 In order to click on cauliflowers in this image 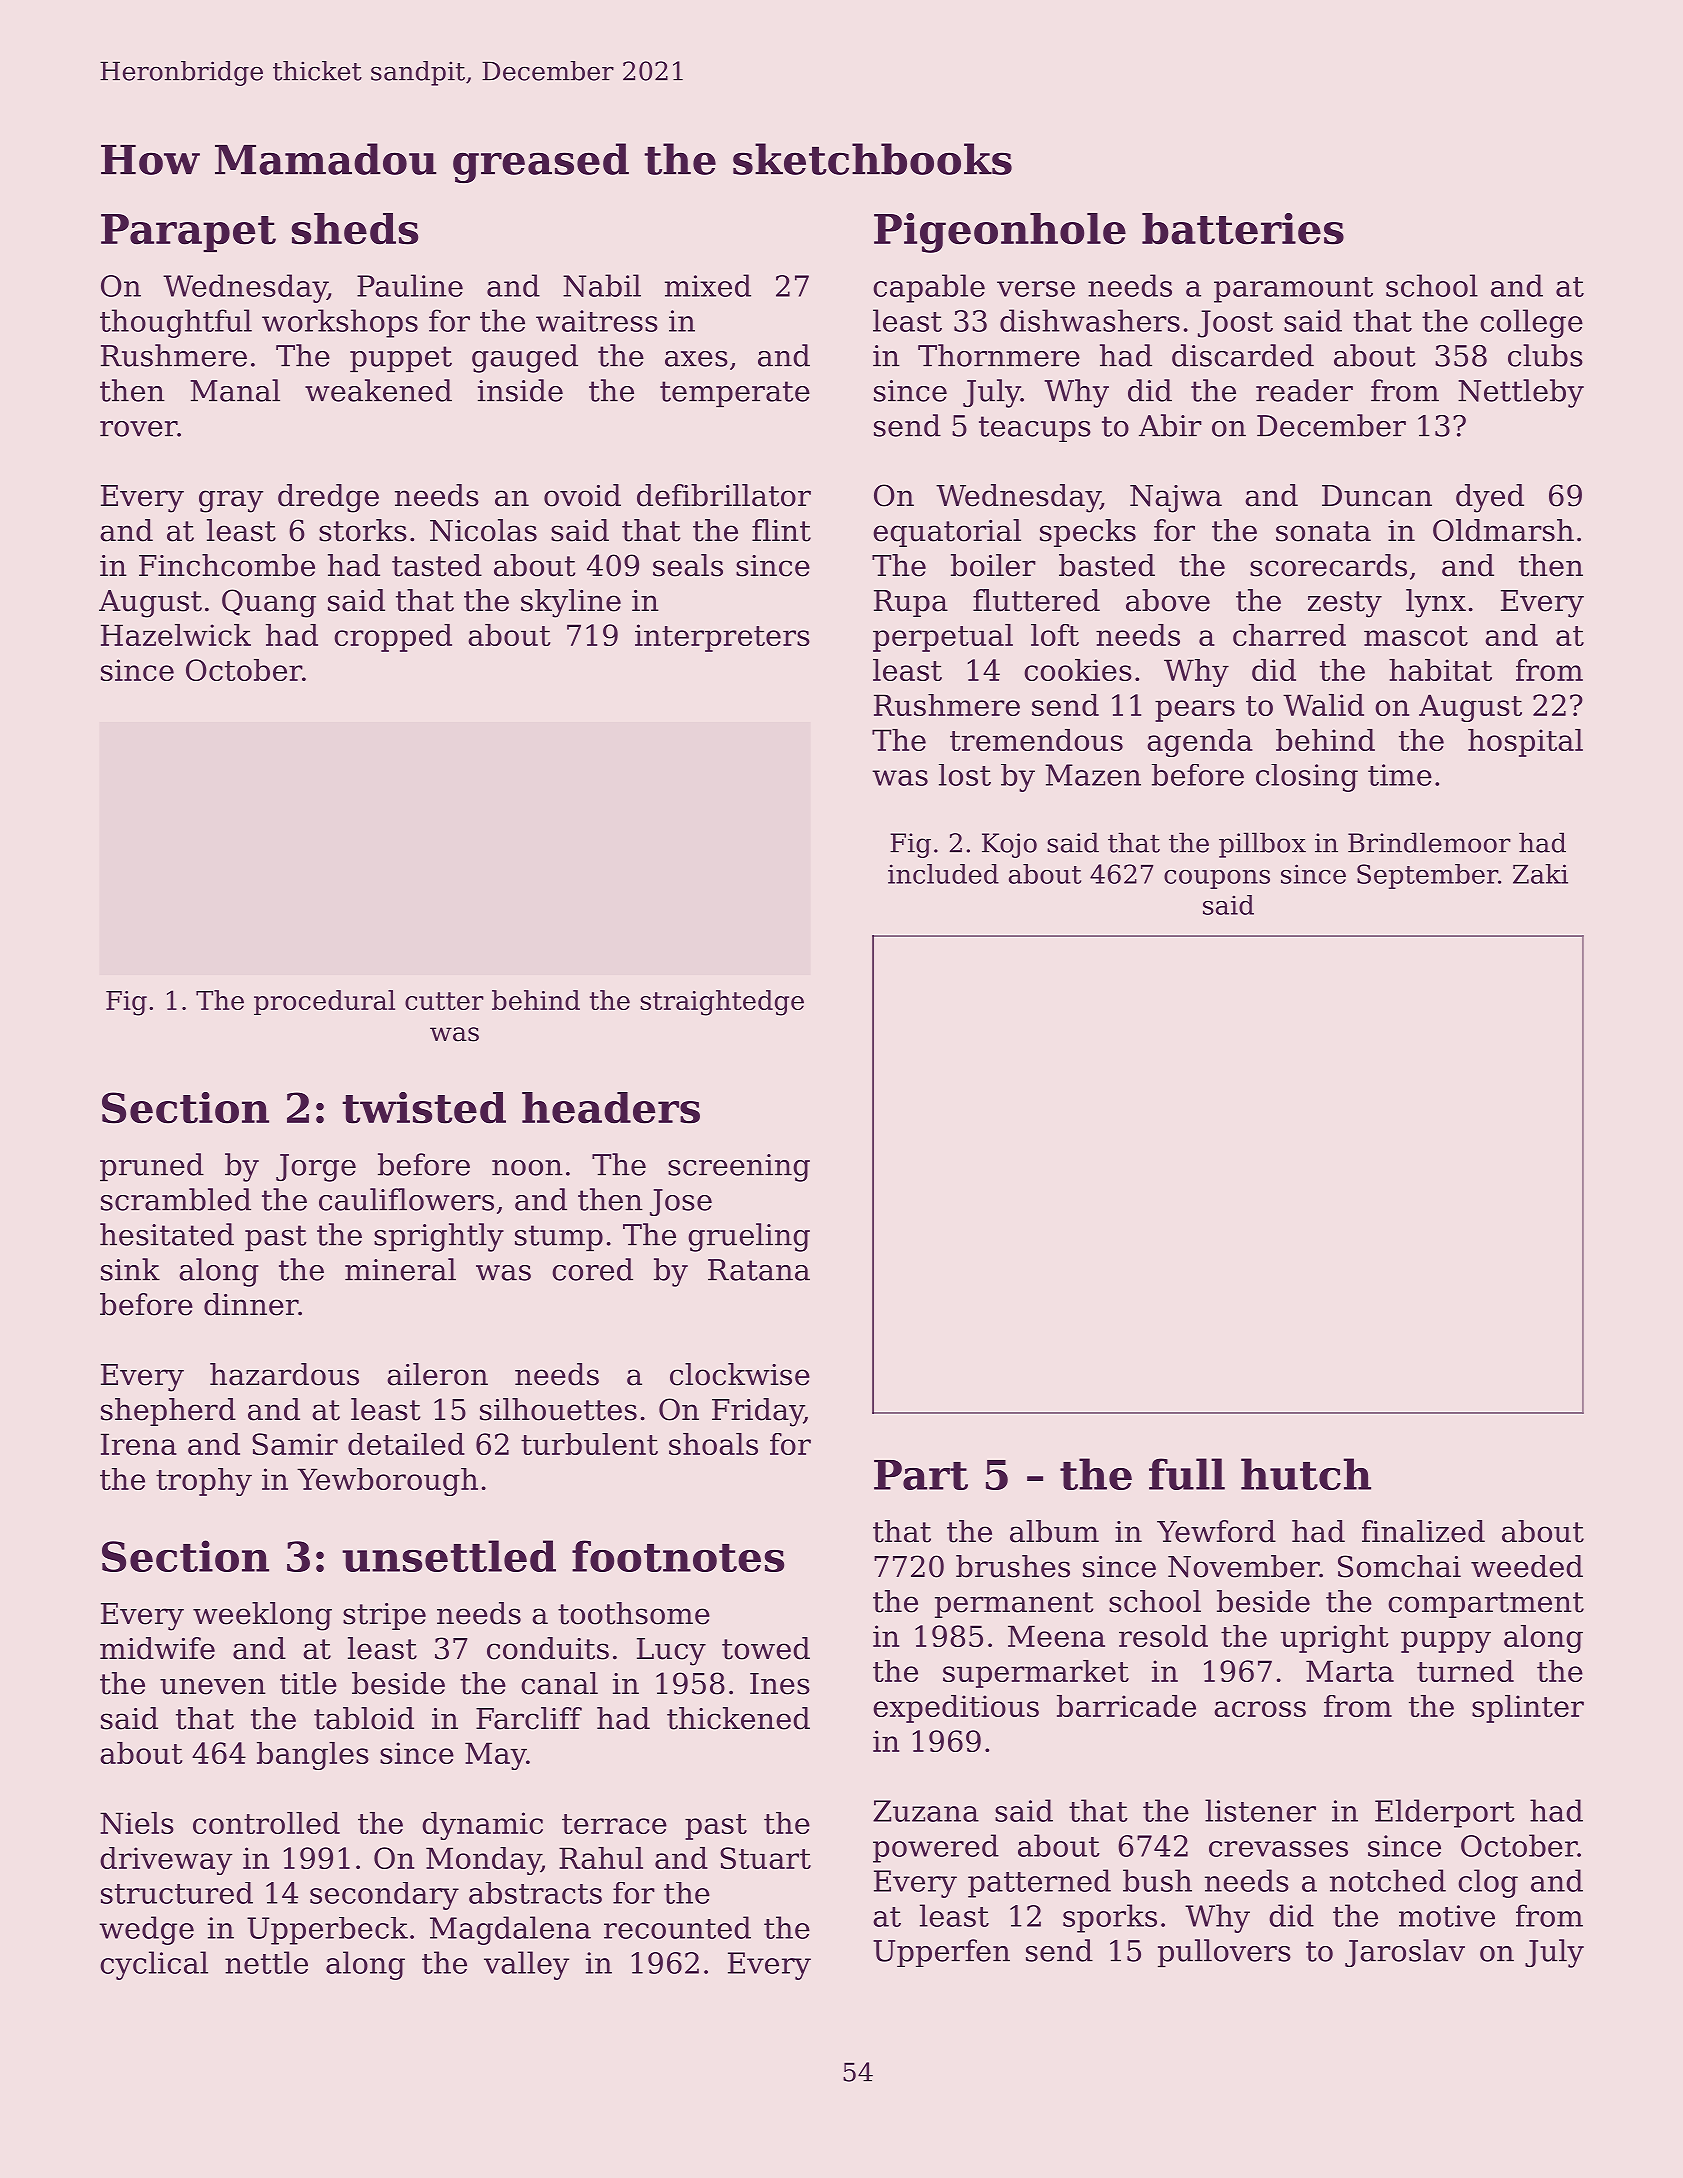, I will do `click(406, 1199)`.
